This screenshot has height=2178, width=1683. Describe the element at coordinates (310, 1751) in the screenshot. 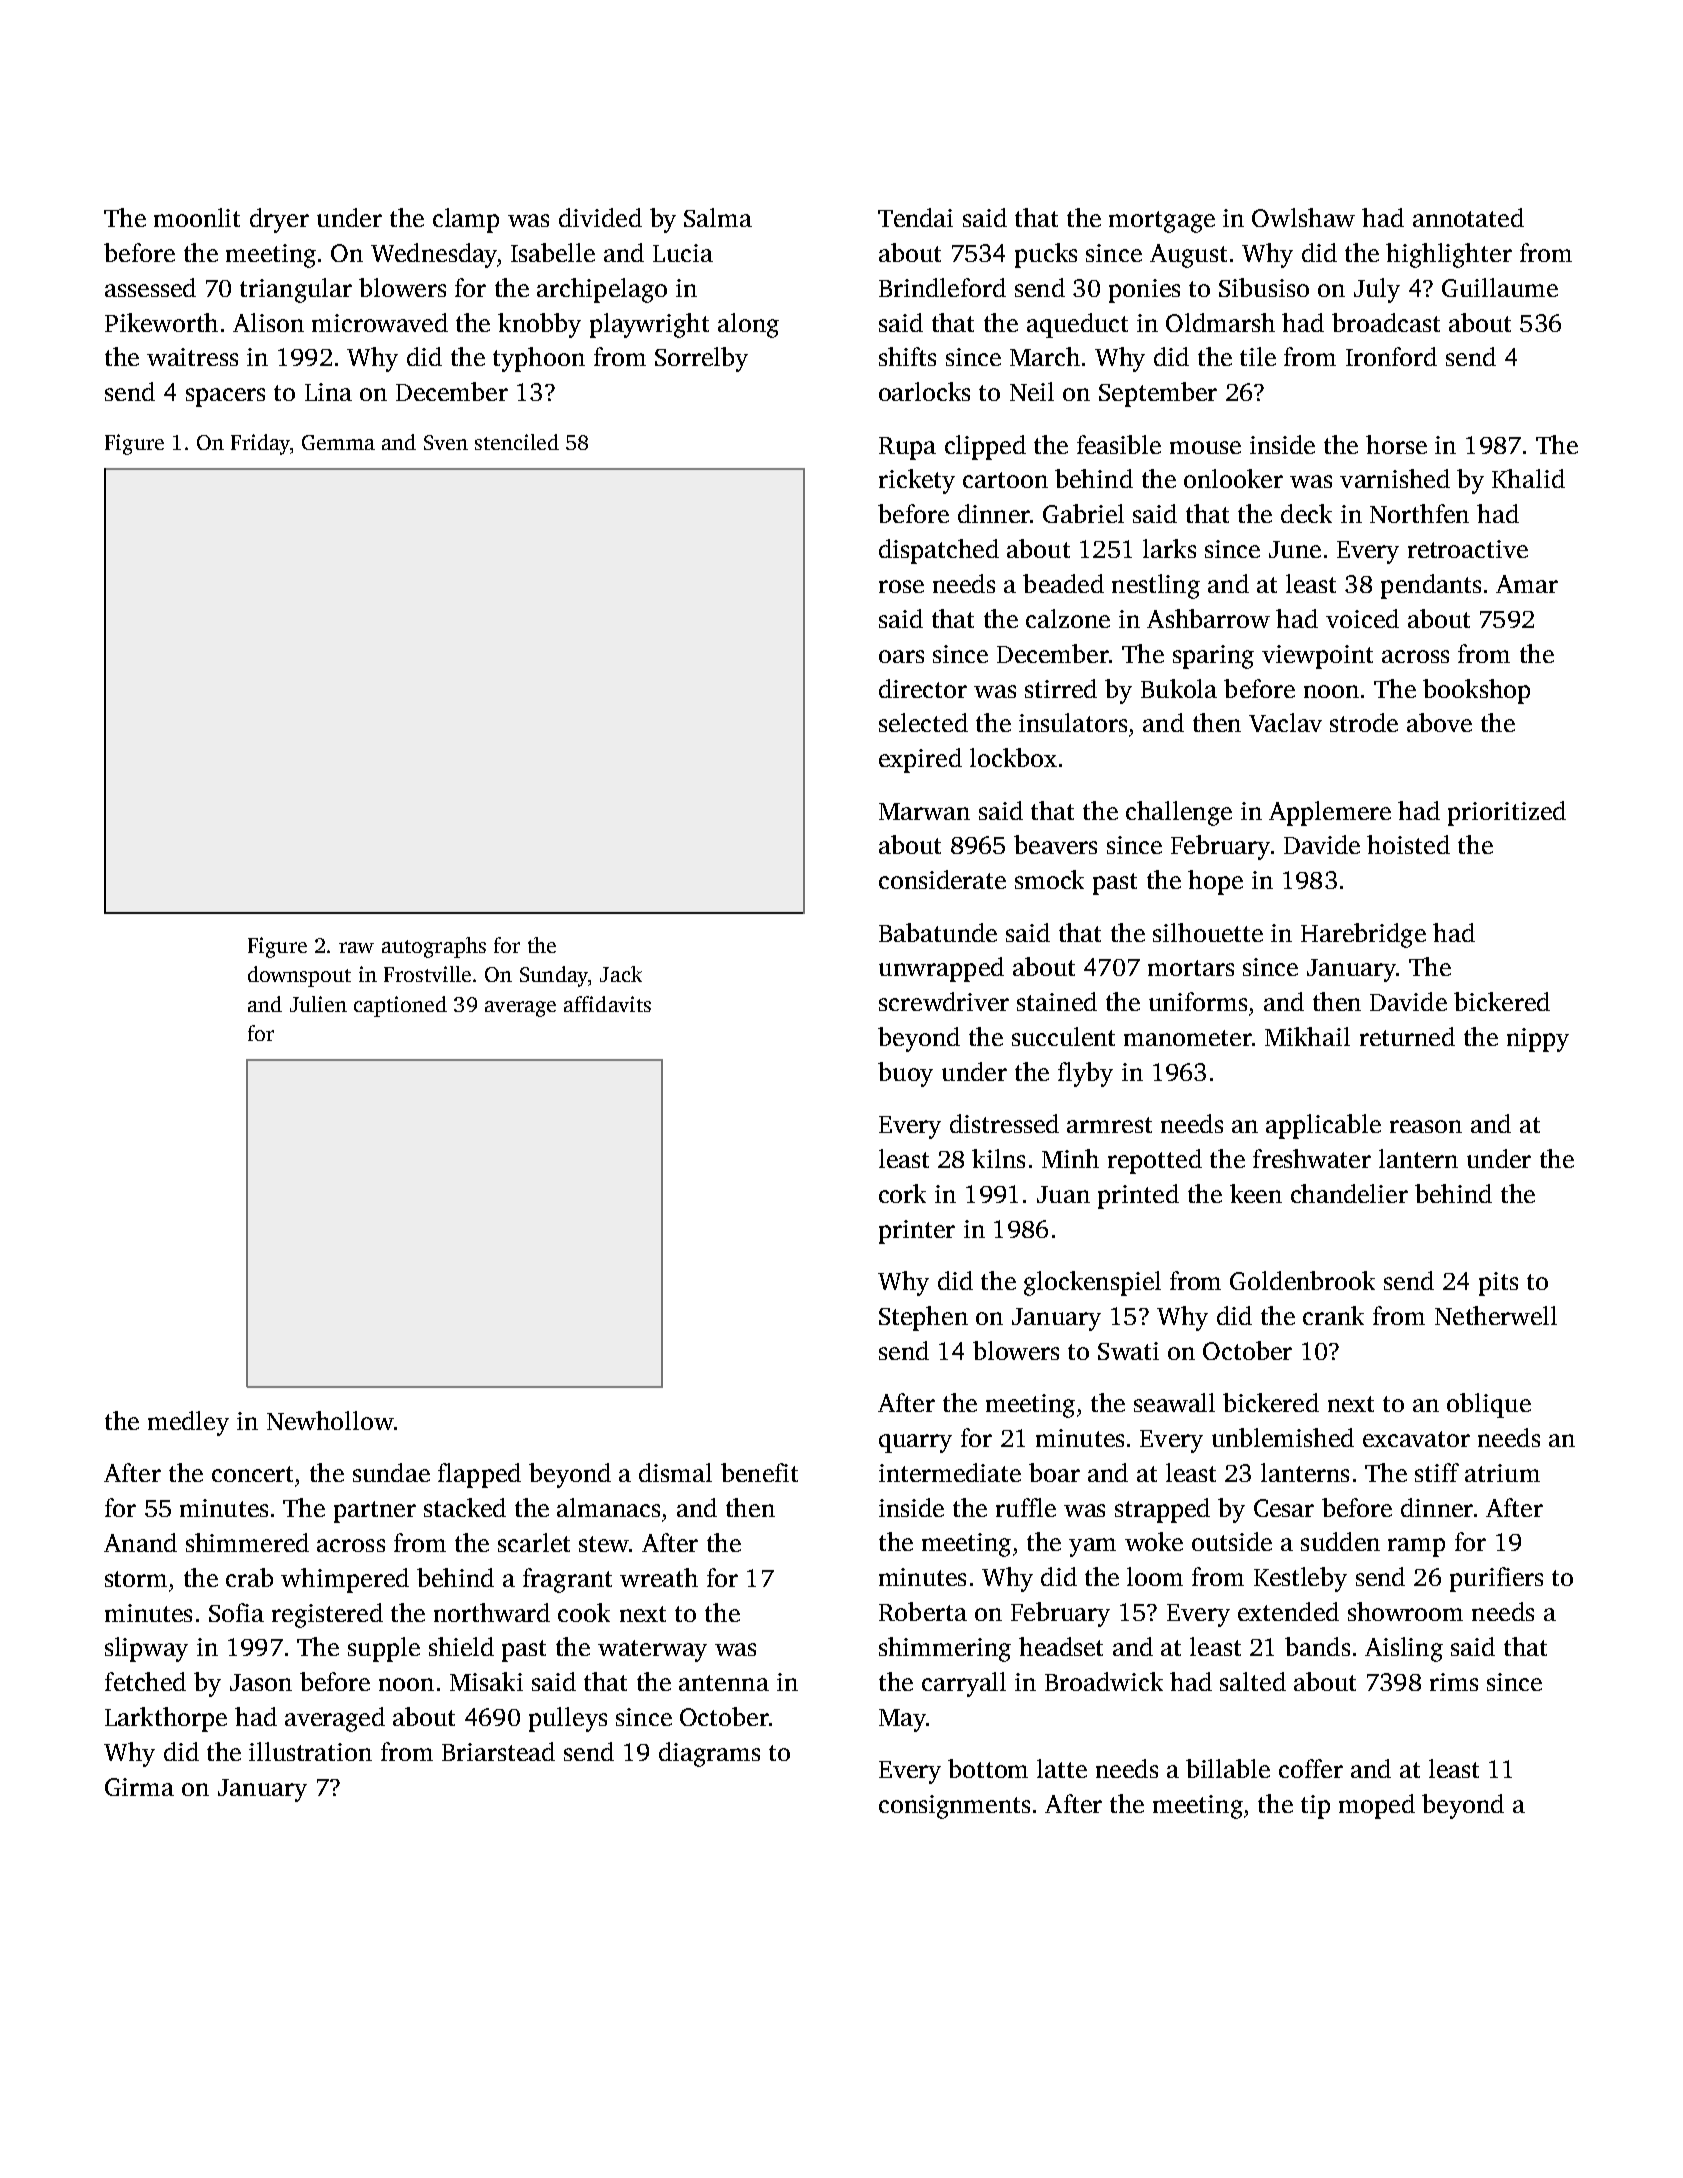

I see `illustration` at that location.
